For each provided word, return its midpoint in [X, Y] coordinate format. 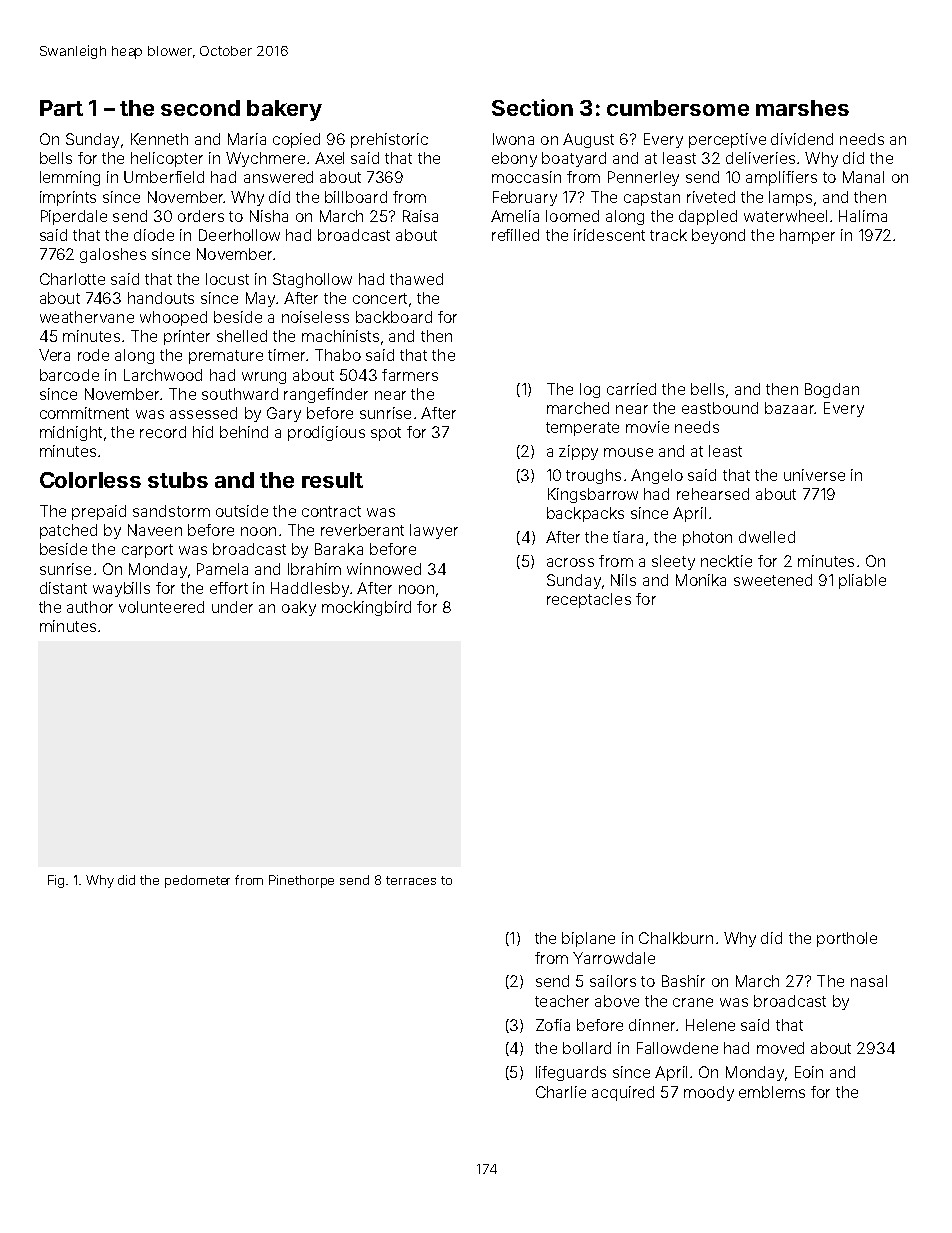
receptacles [589, 600]
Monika [701, 580]
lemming [70, 178]
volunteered [161, 607]
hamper [807, 236]
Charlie [561, 1092]
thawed [416, 279]
